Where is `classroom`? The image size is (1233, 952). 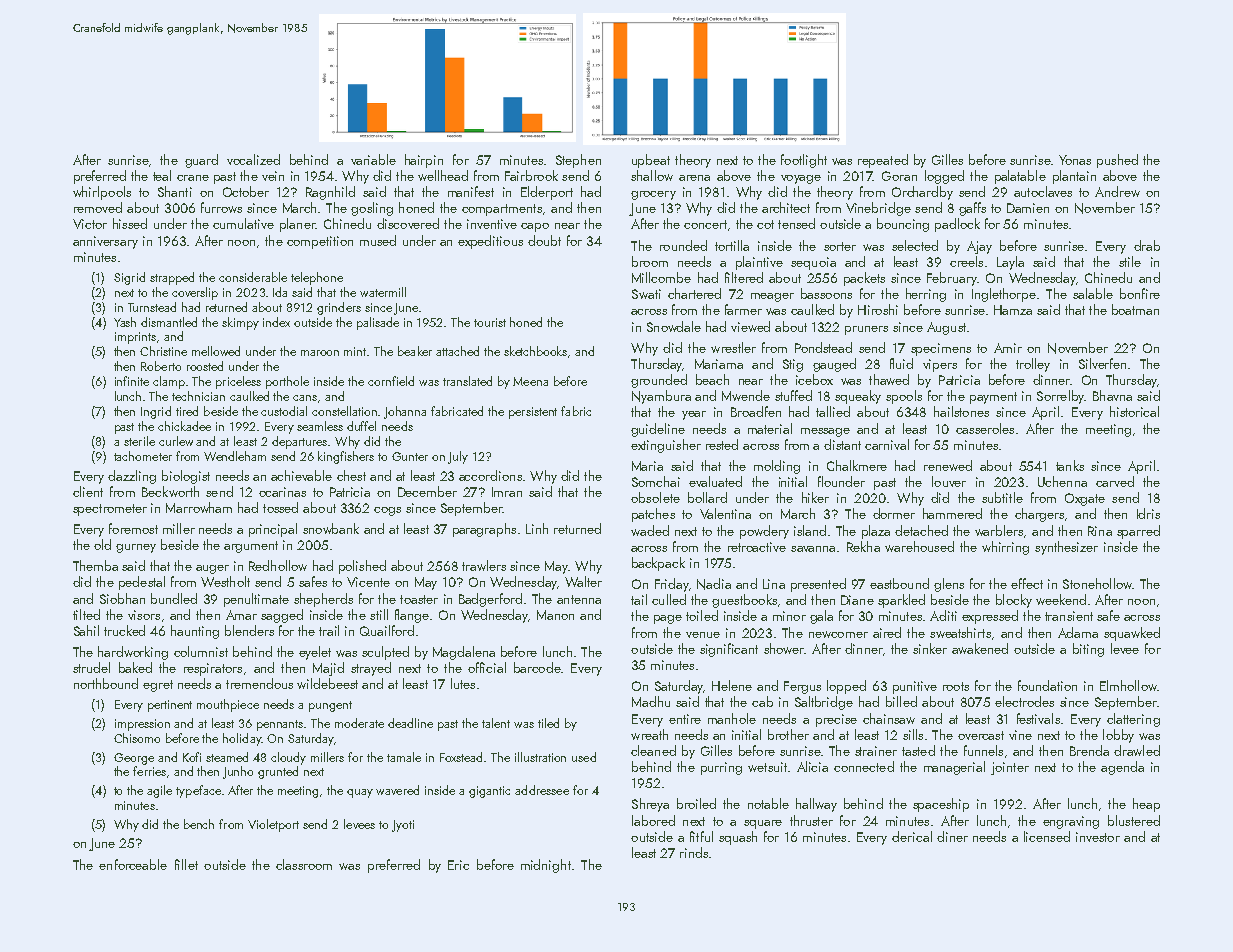
classroom is located at coordinates (304, 864).
